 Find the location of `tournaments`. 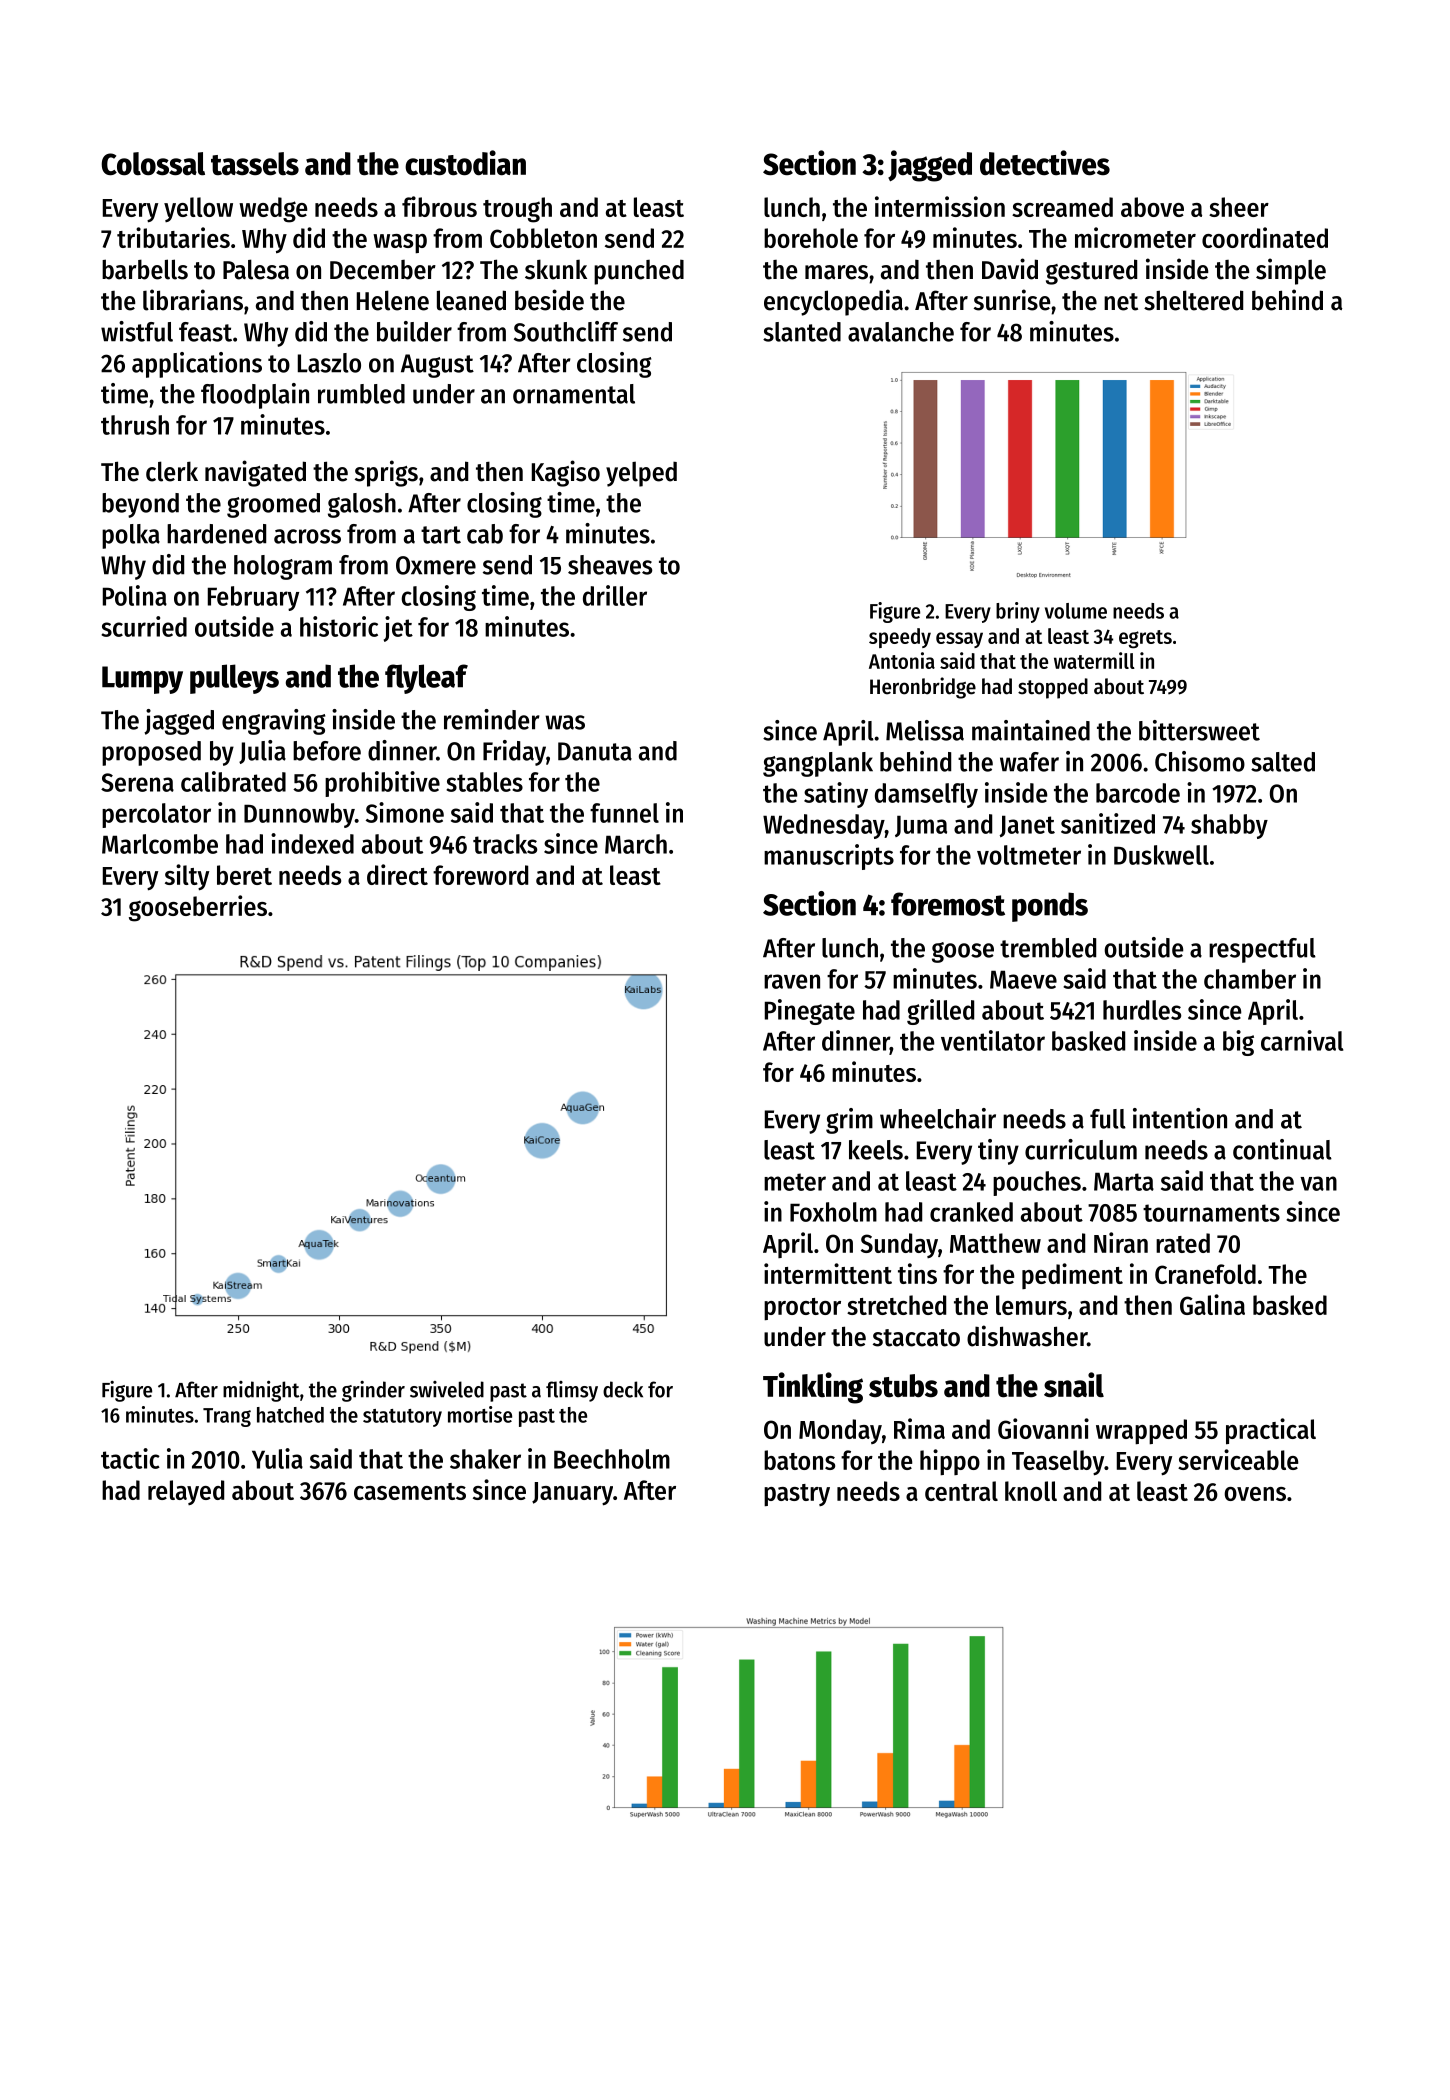

tournaments is located at coordinates (1211, 1213).
